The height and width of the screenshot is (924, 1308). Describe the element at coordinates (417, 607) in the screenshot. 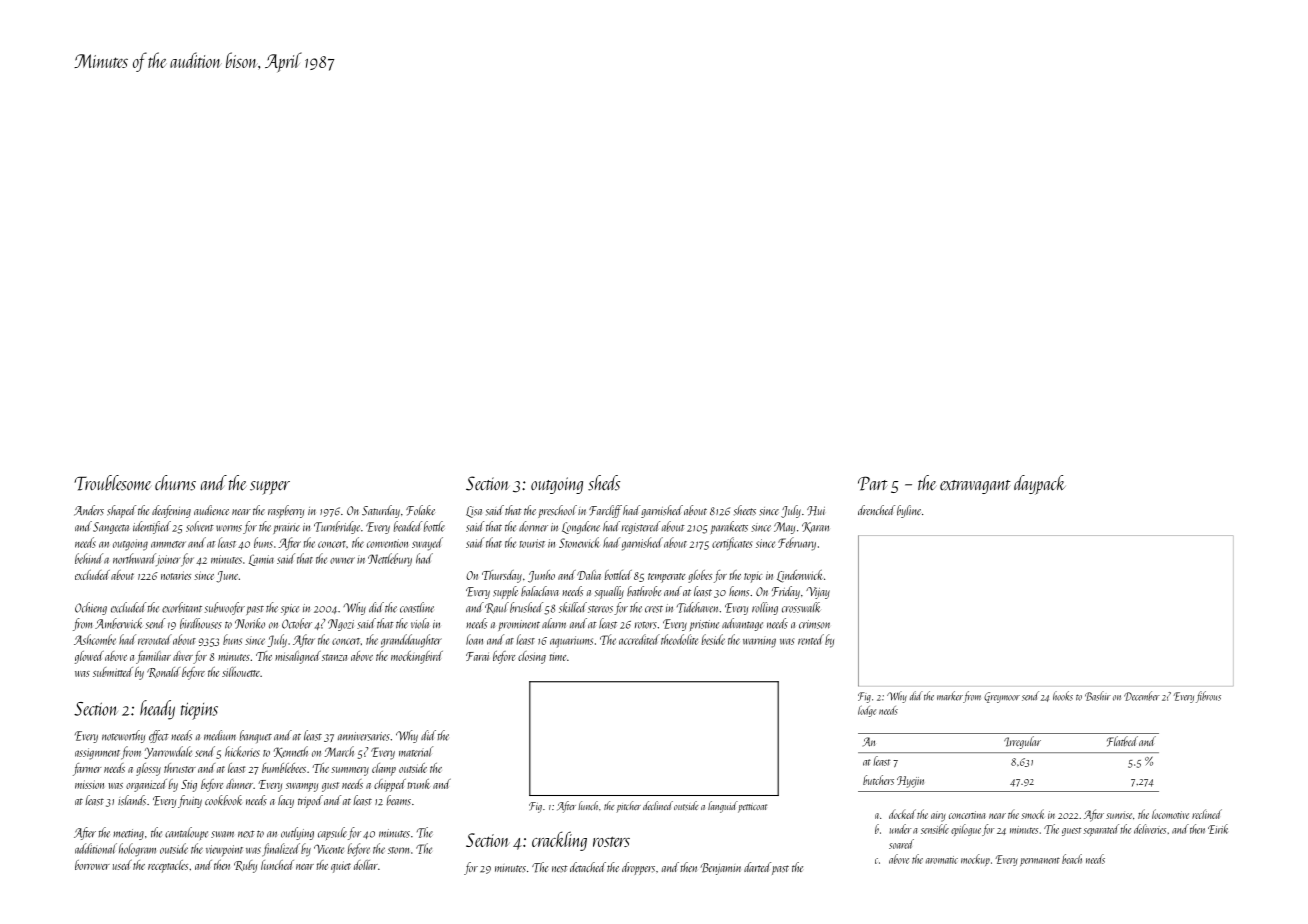

I see `coastline` at that location.
